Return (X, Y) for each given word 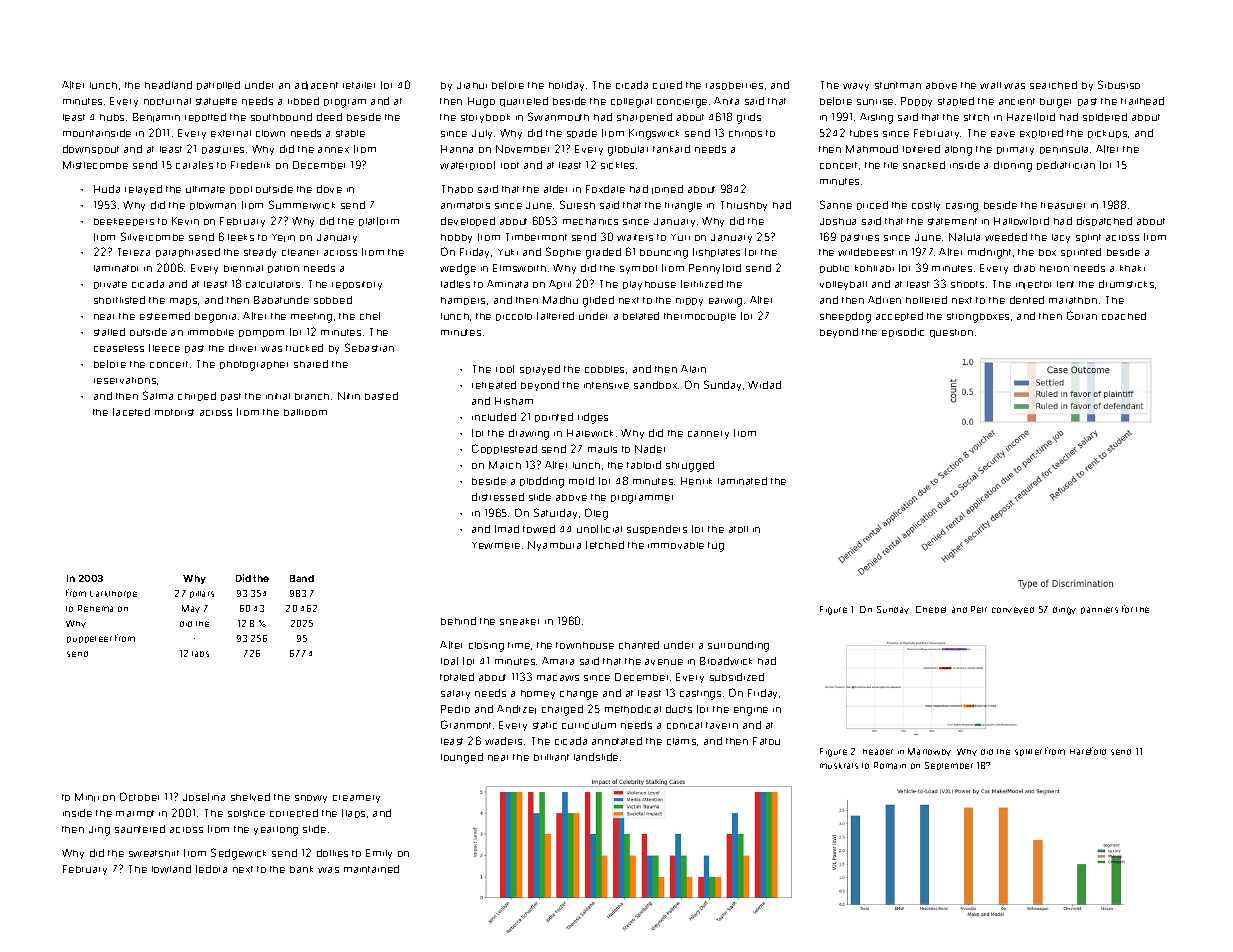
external (231, 133)
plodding (542, 482)
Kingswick (654, 134)
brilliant (551, 757)
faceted (131, 412)
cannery (708, 435)
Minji (87, 797)
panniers (1099, 610)
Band (302, 578)
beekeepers (124, 222)
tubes (864, 133)
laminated (742, 481)
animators (465, 205)
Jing (99, 831)
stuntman (898, 85)
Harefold (1088, 751)
